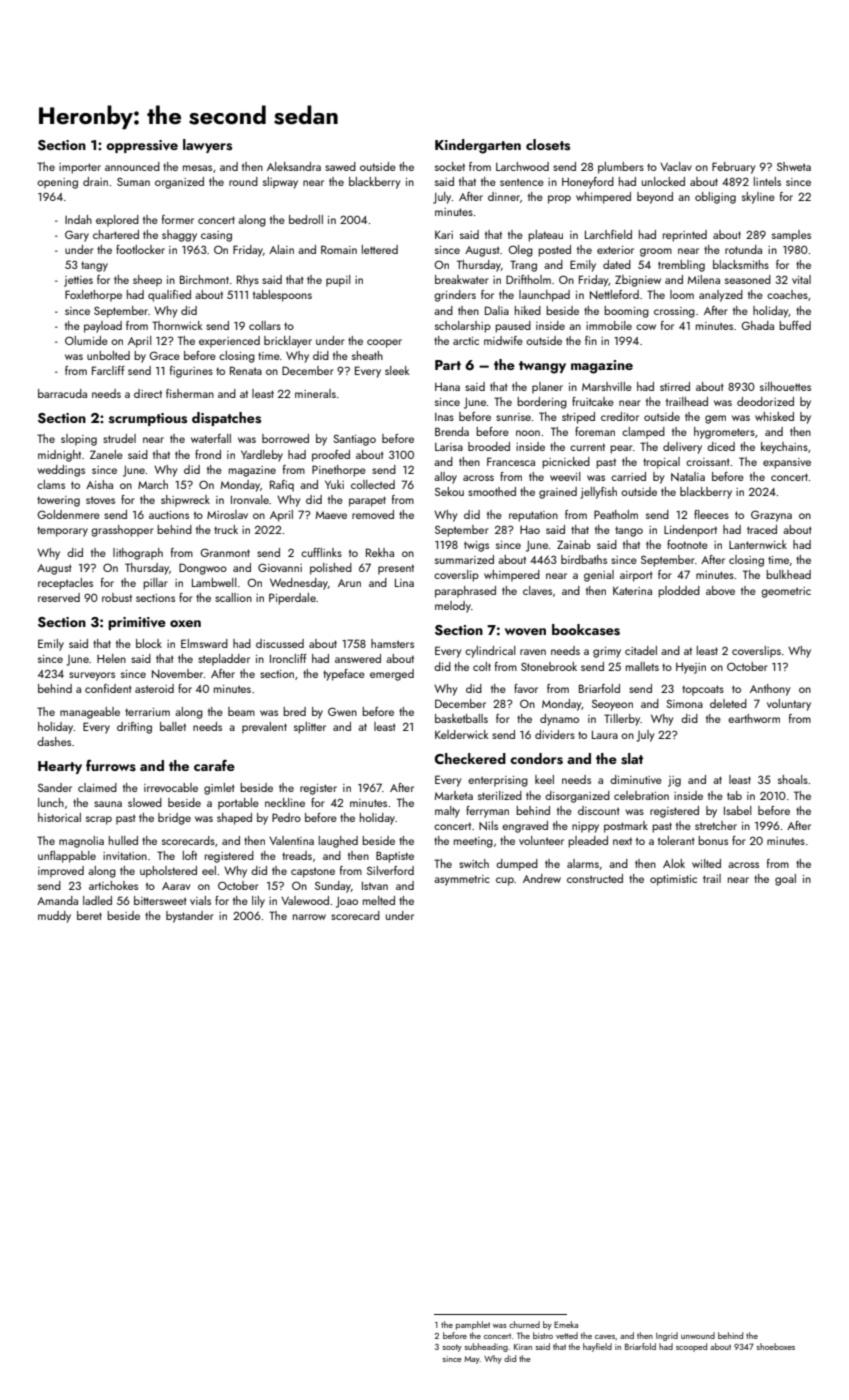 This screenshot has height=1400, width=849. I want to click on Andrew, so click(542, 878).
